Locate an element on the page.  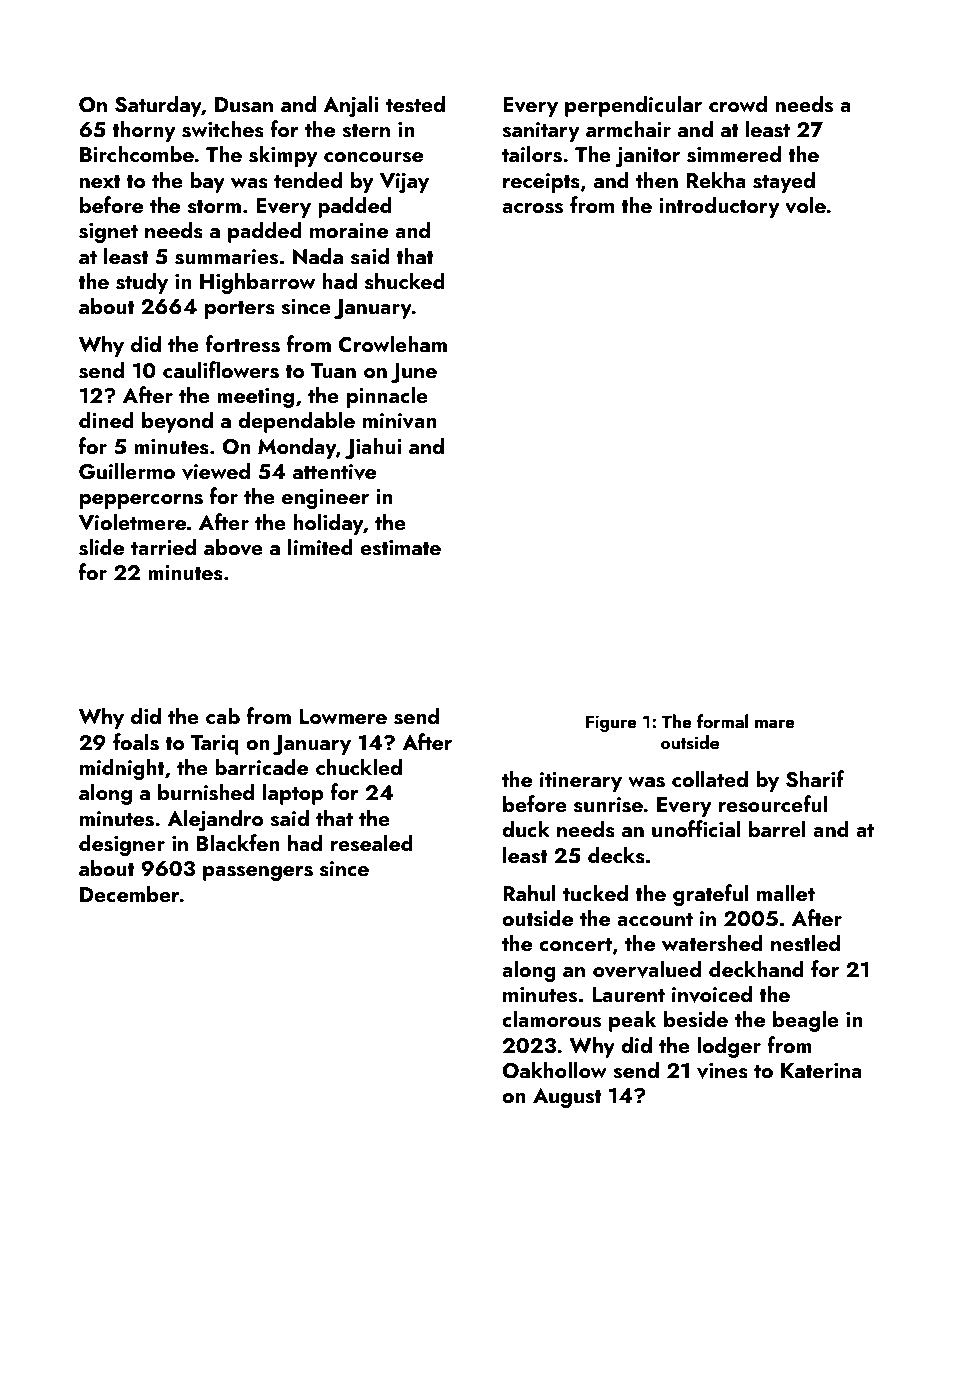
introductory is located at coordinates (719, 207).
